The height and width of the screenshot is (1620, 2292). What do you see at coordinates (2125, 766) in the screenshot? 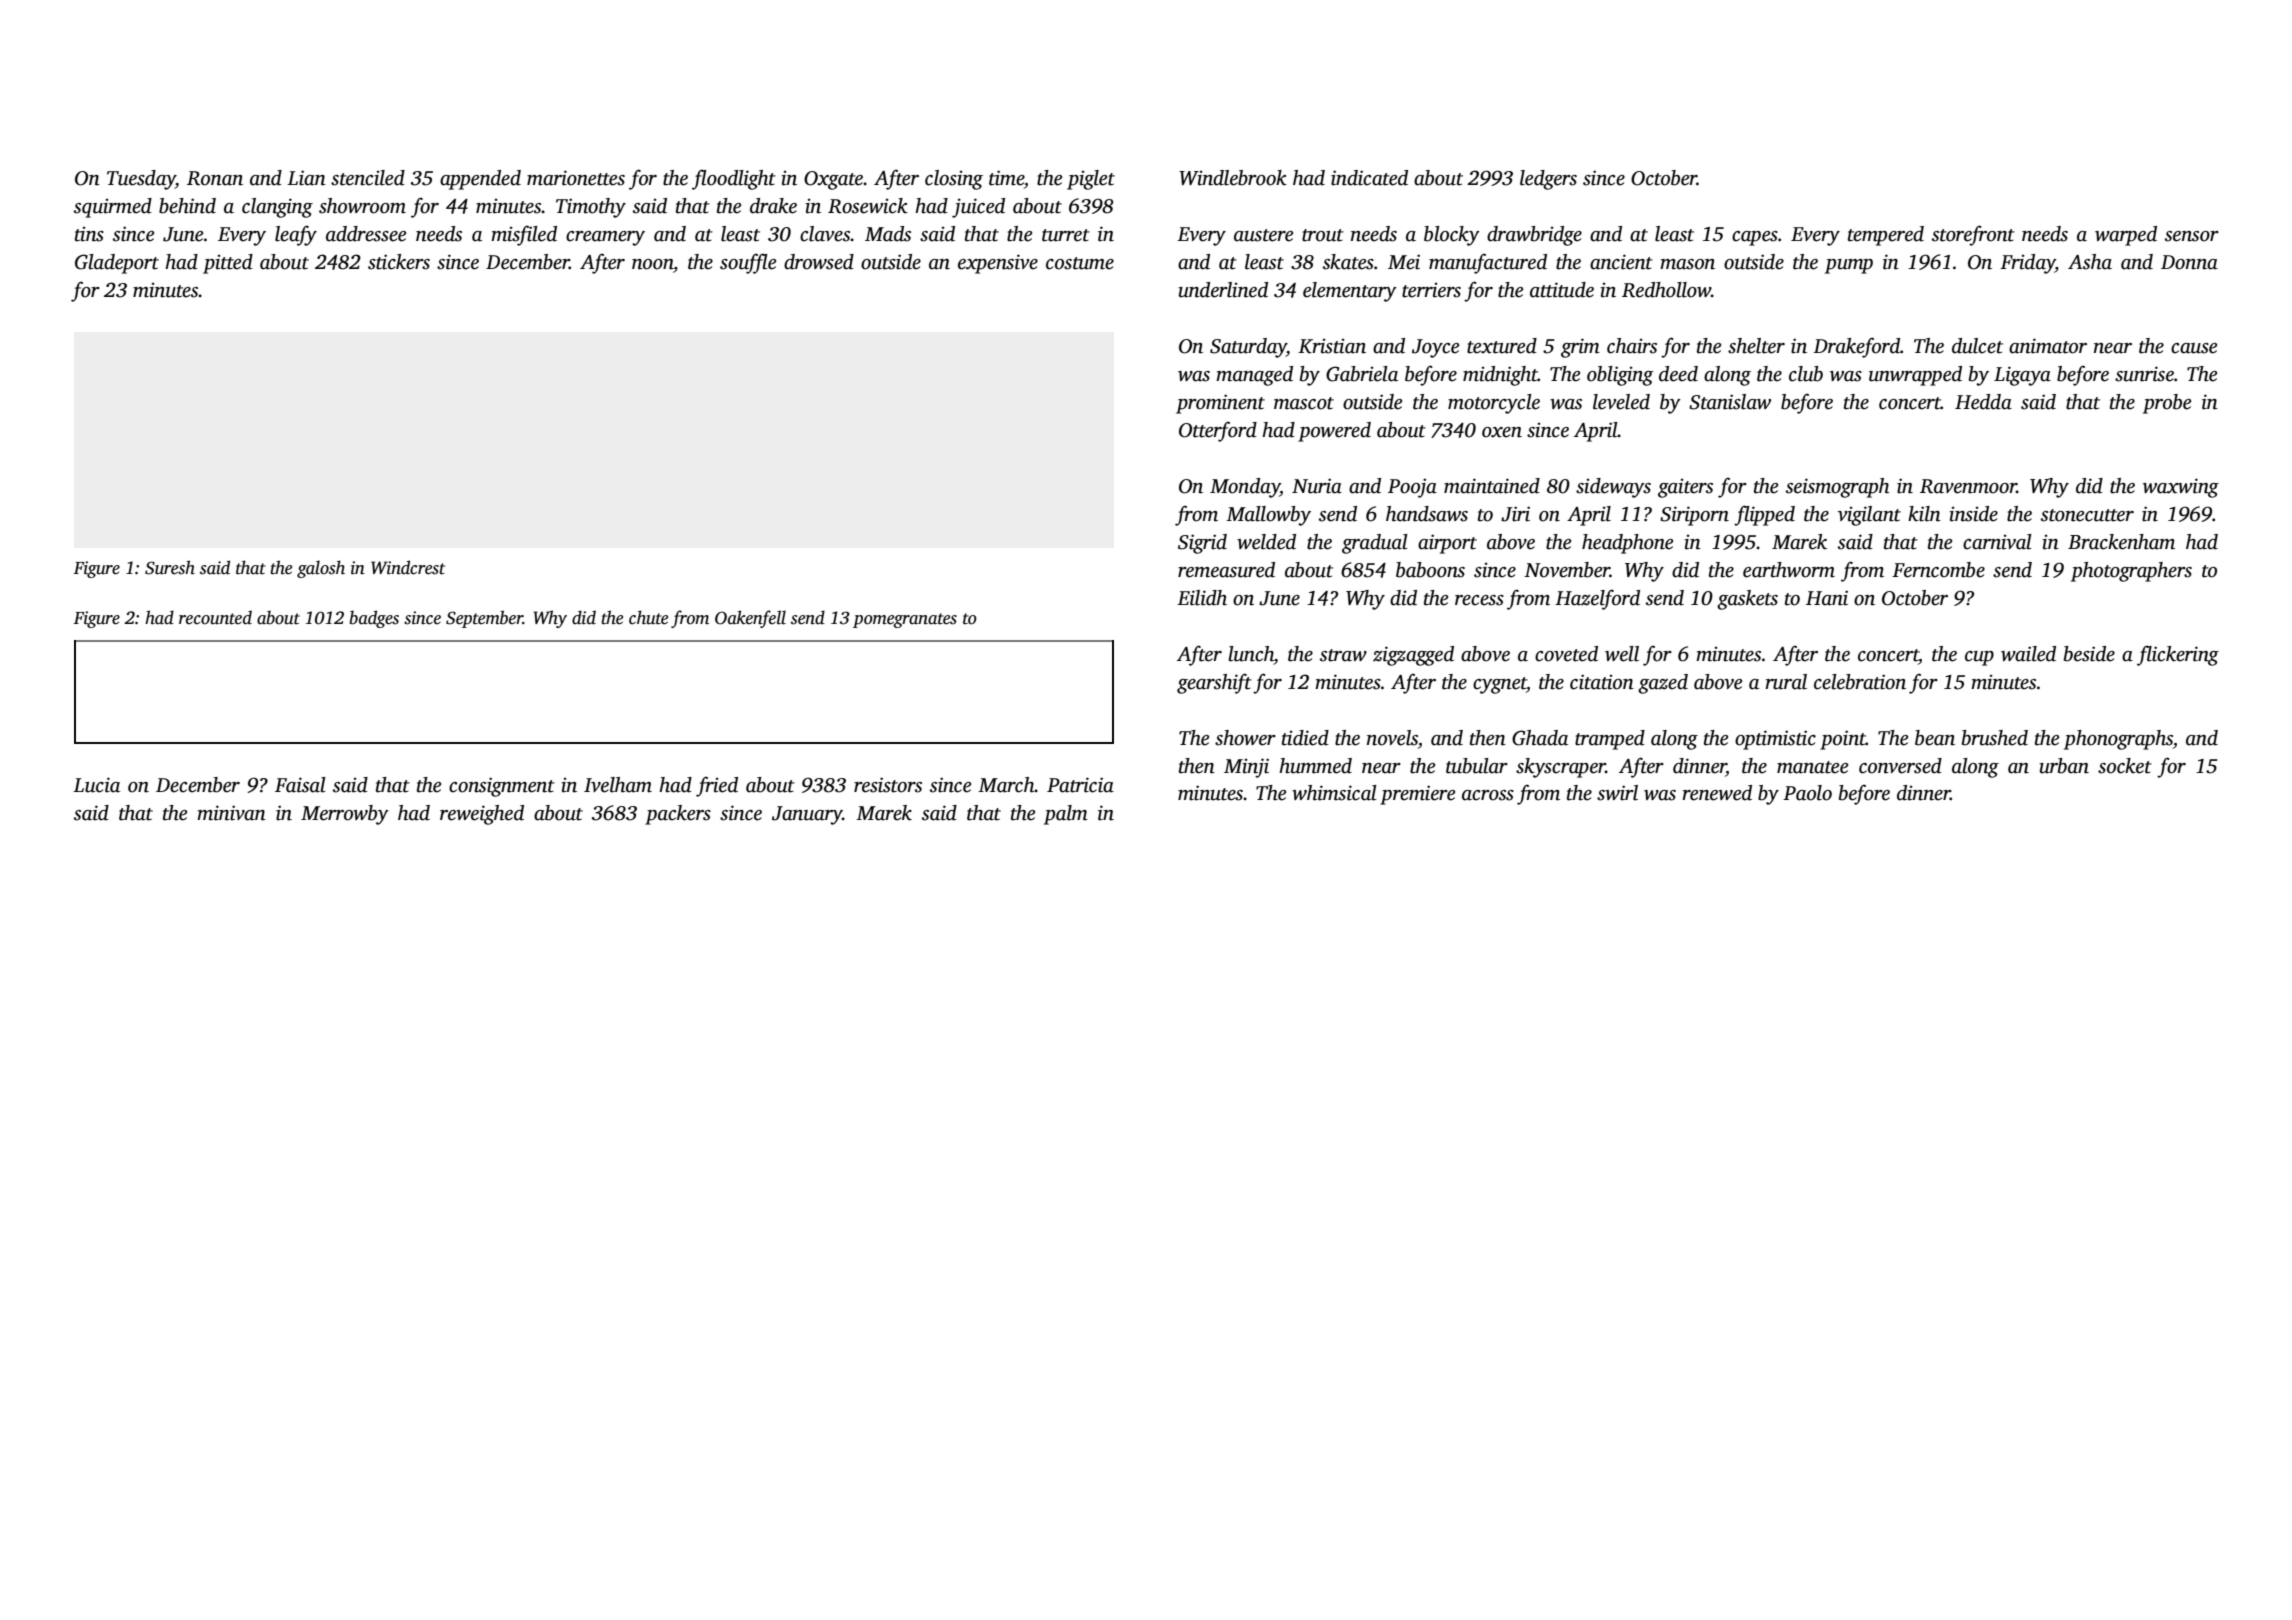
I see `socket` at bounding box center [2125, 766].
